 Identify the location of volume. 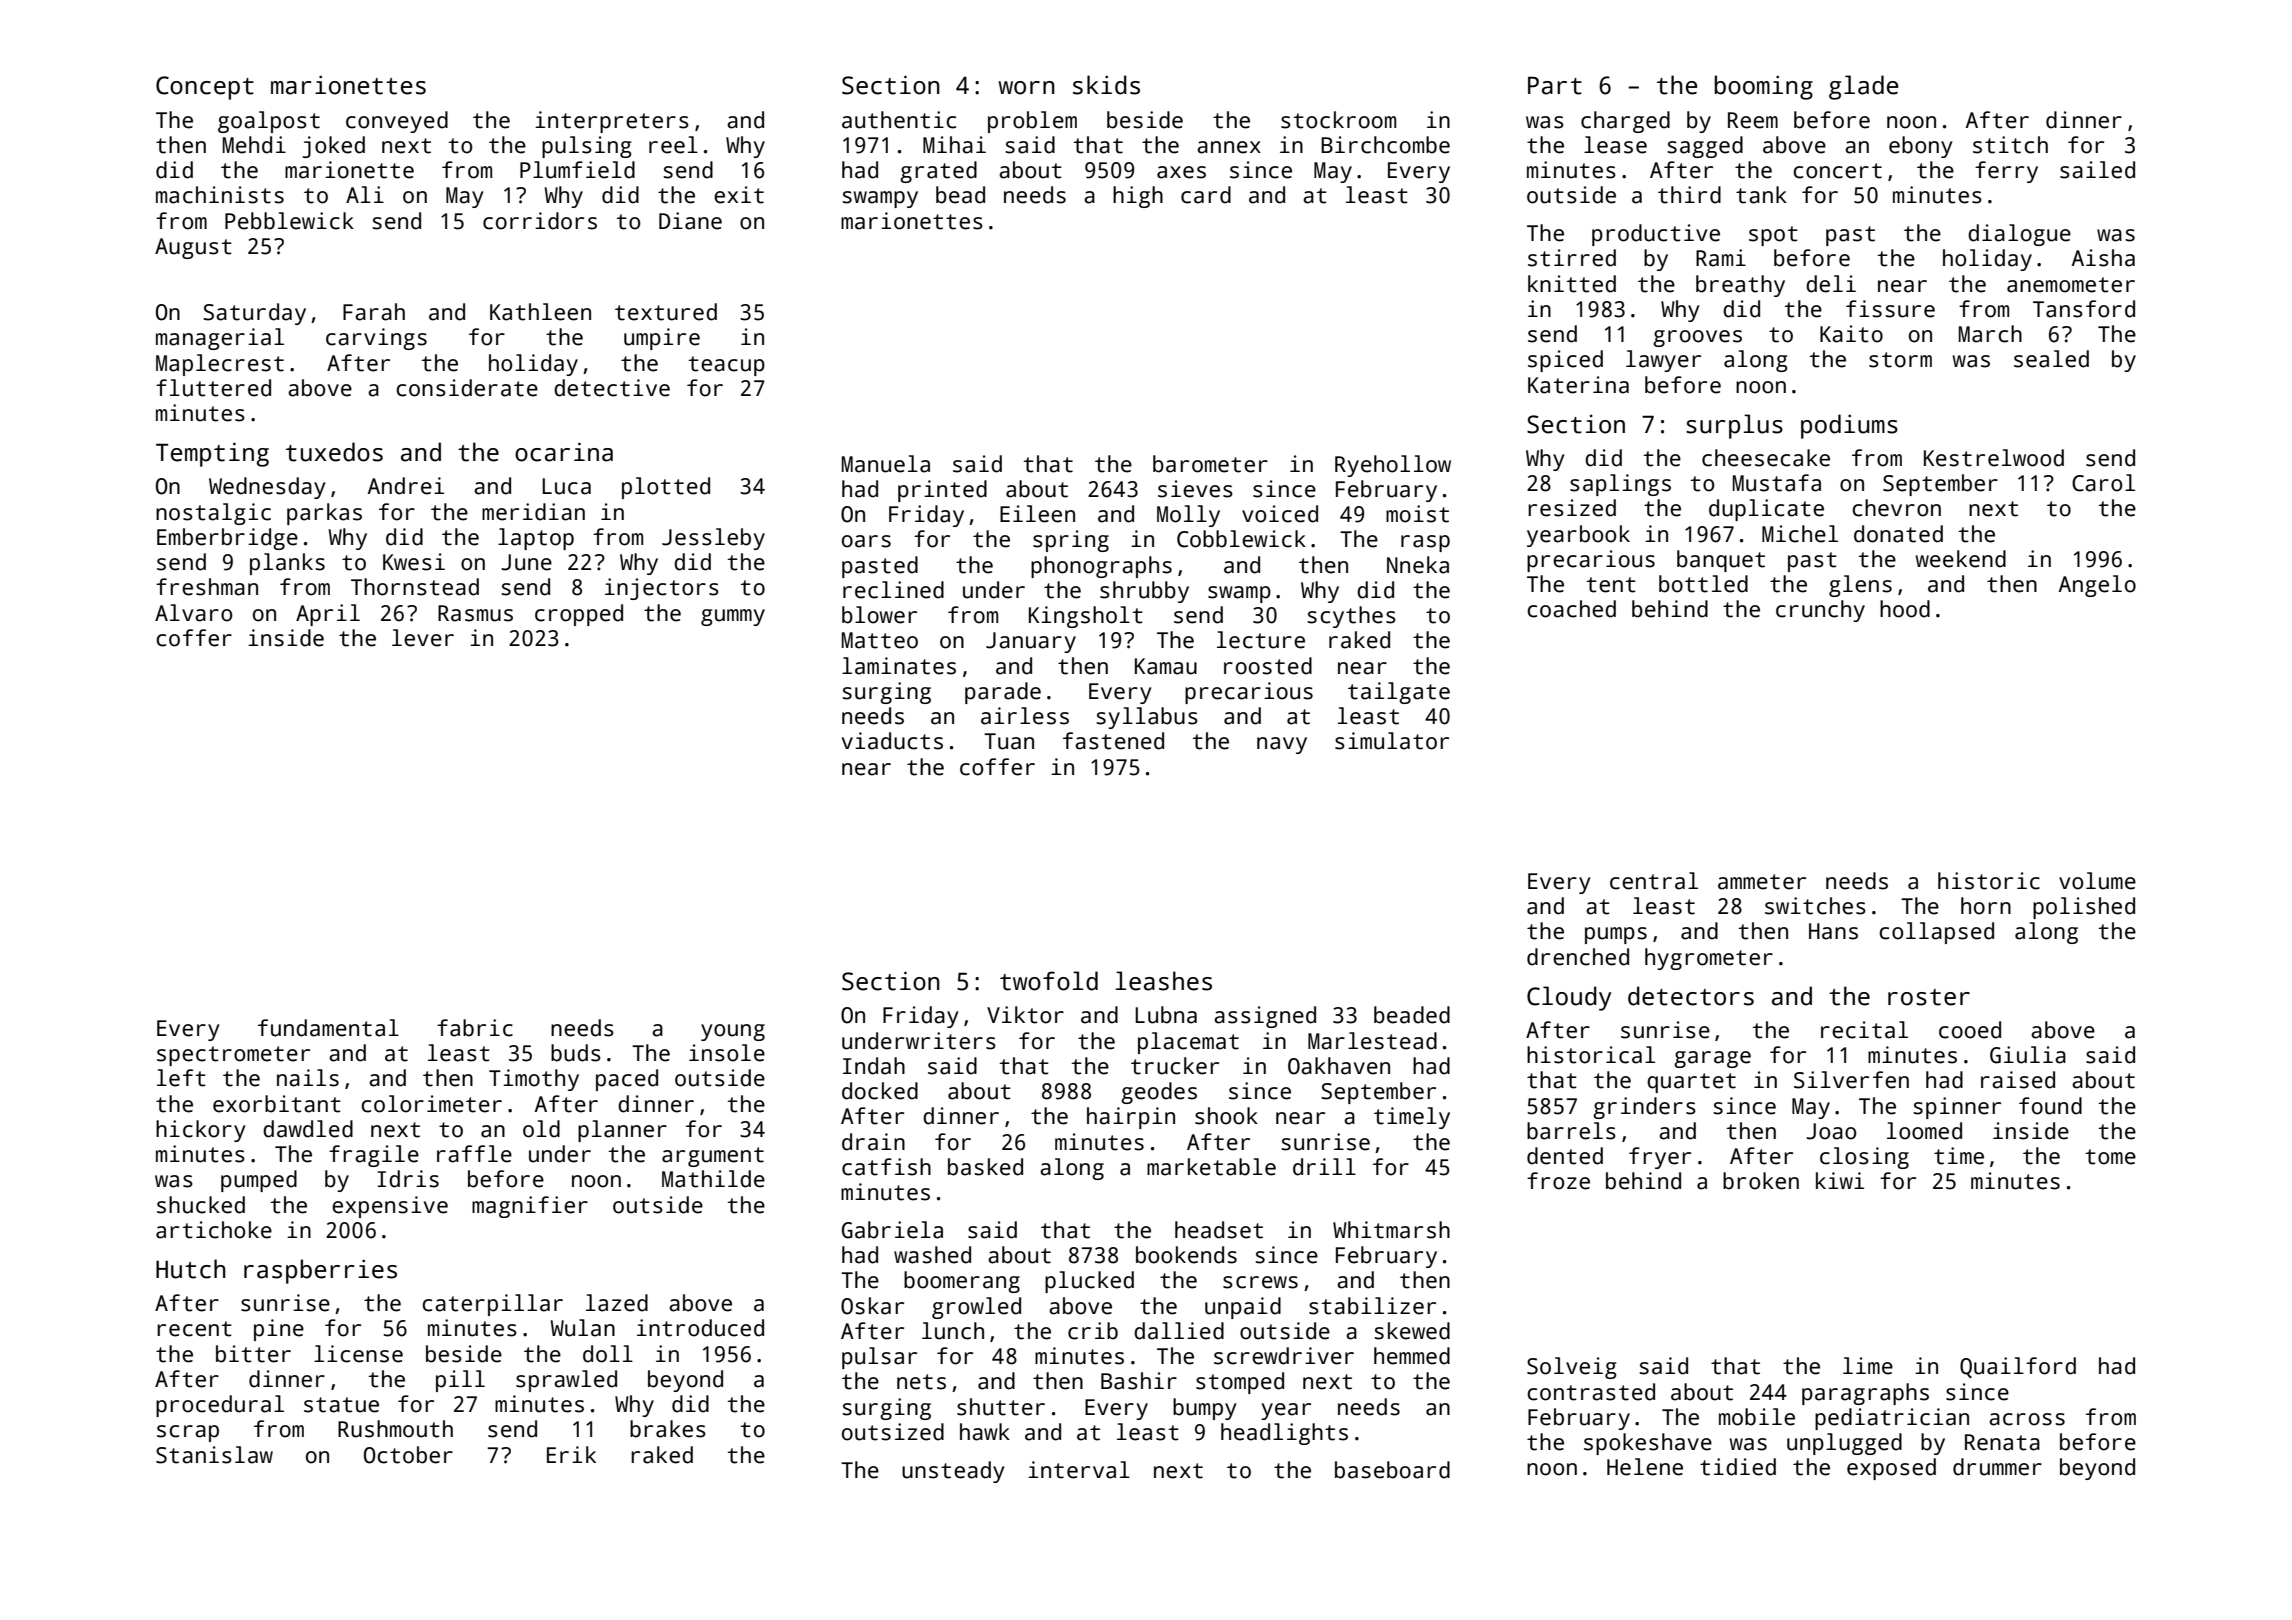
(2097, 881).
